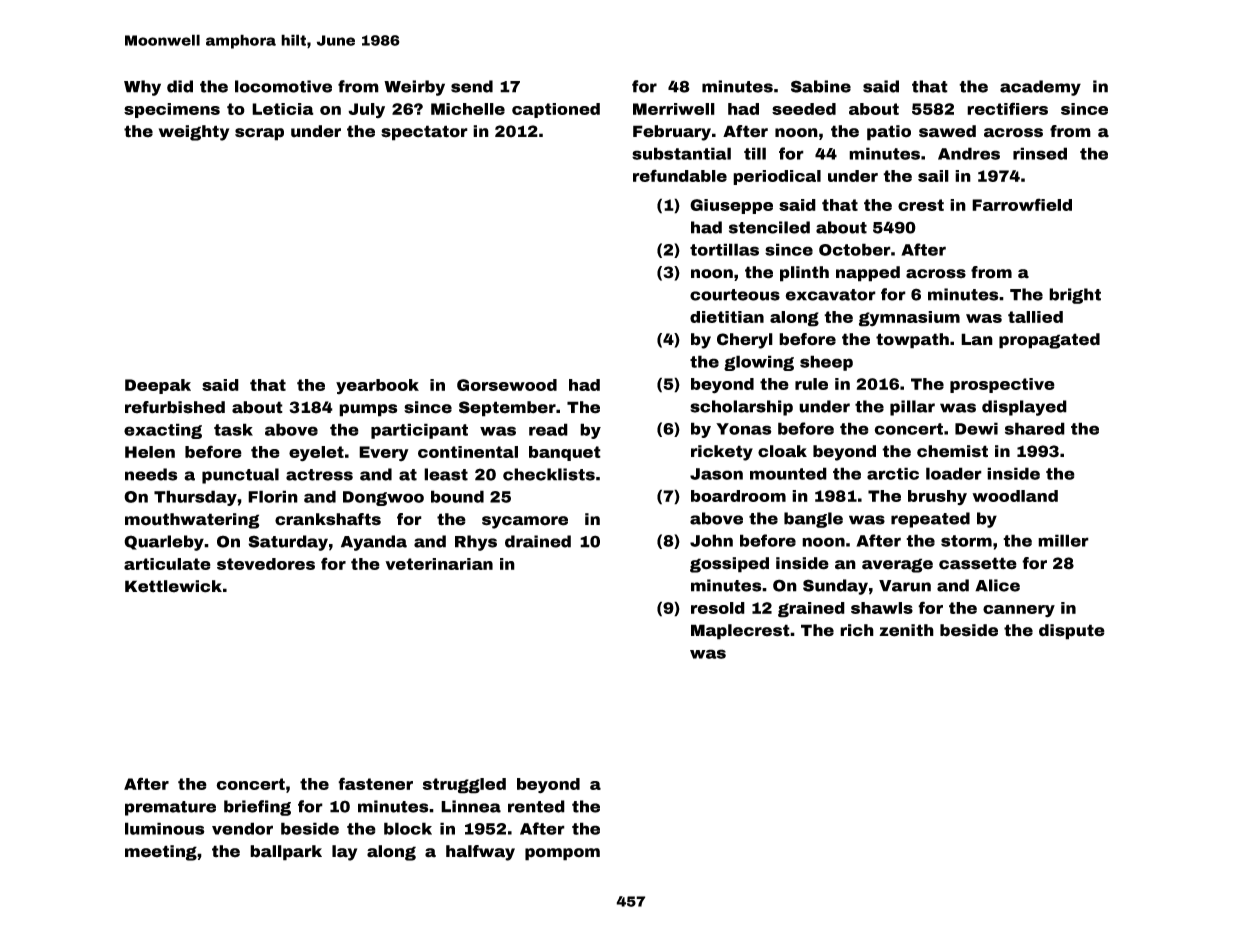 The image size is (1233, 952). I want to click on mouthwatering, so click(192, 521).
